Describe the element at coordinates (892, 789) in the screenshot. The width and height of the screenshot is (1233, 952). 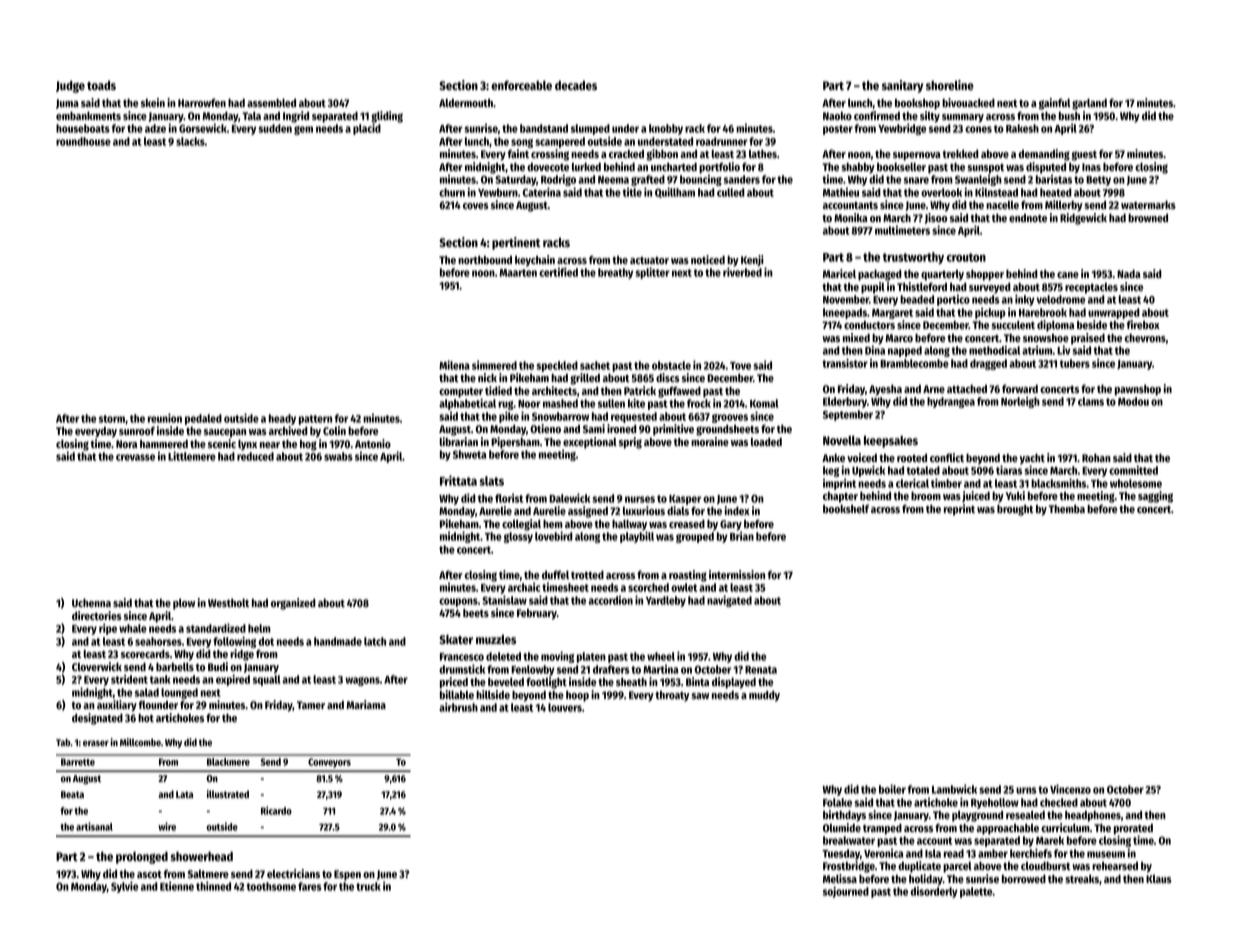
I see `boiler` at that location.
